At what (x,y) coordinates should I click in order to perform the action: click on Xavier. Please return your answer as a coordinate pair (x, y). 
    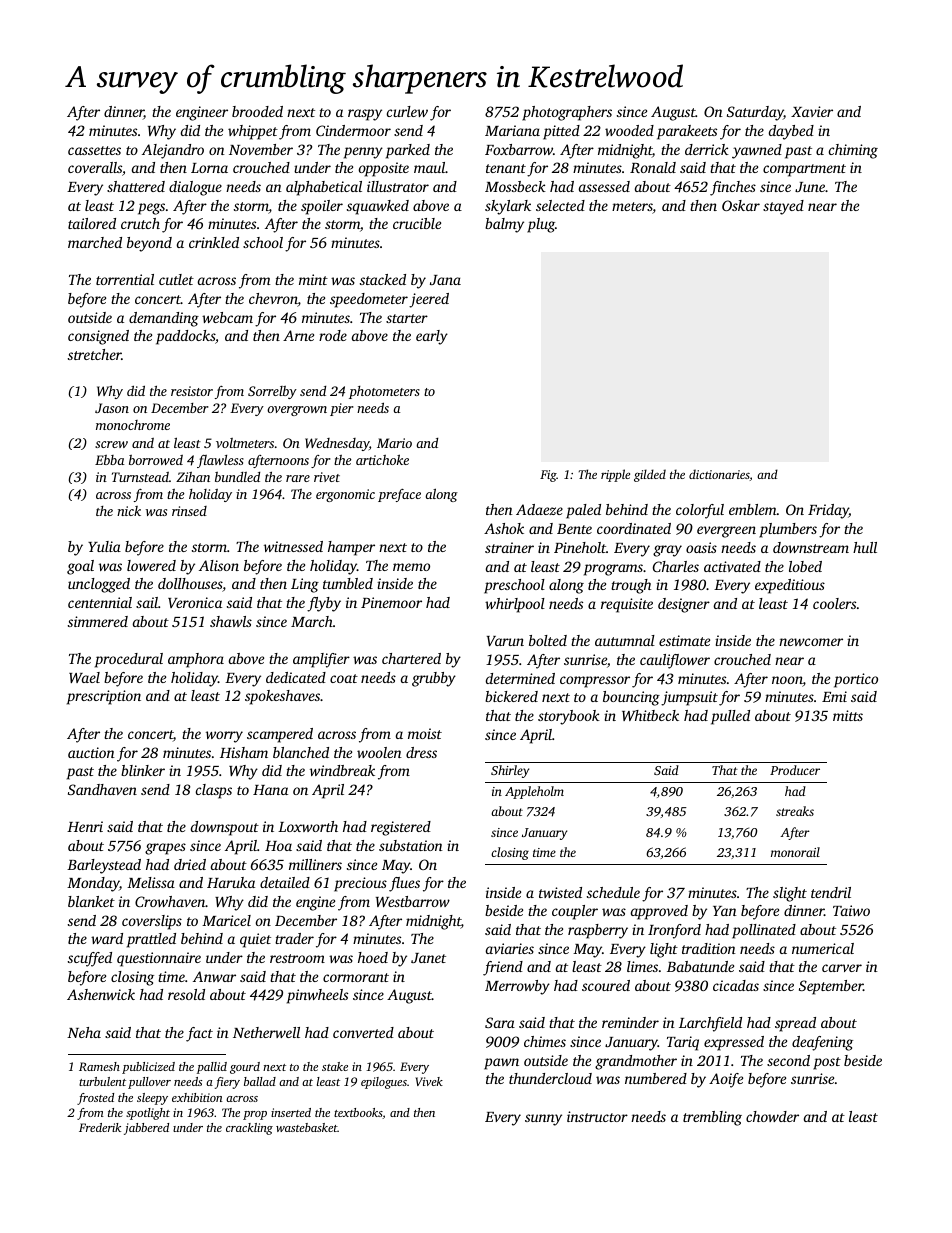
    Looking at the image, I should click on (812, 111).
